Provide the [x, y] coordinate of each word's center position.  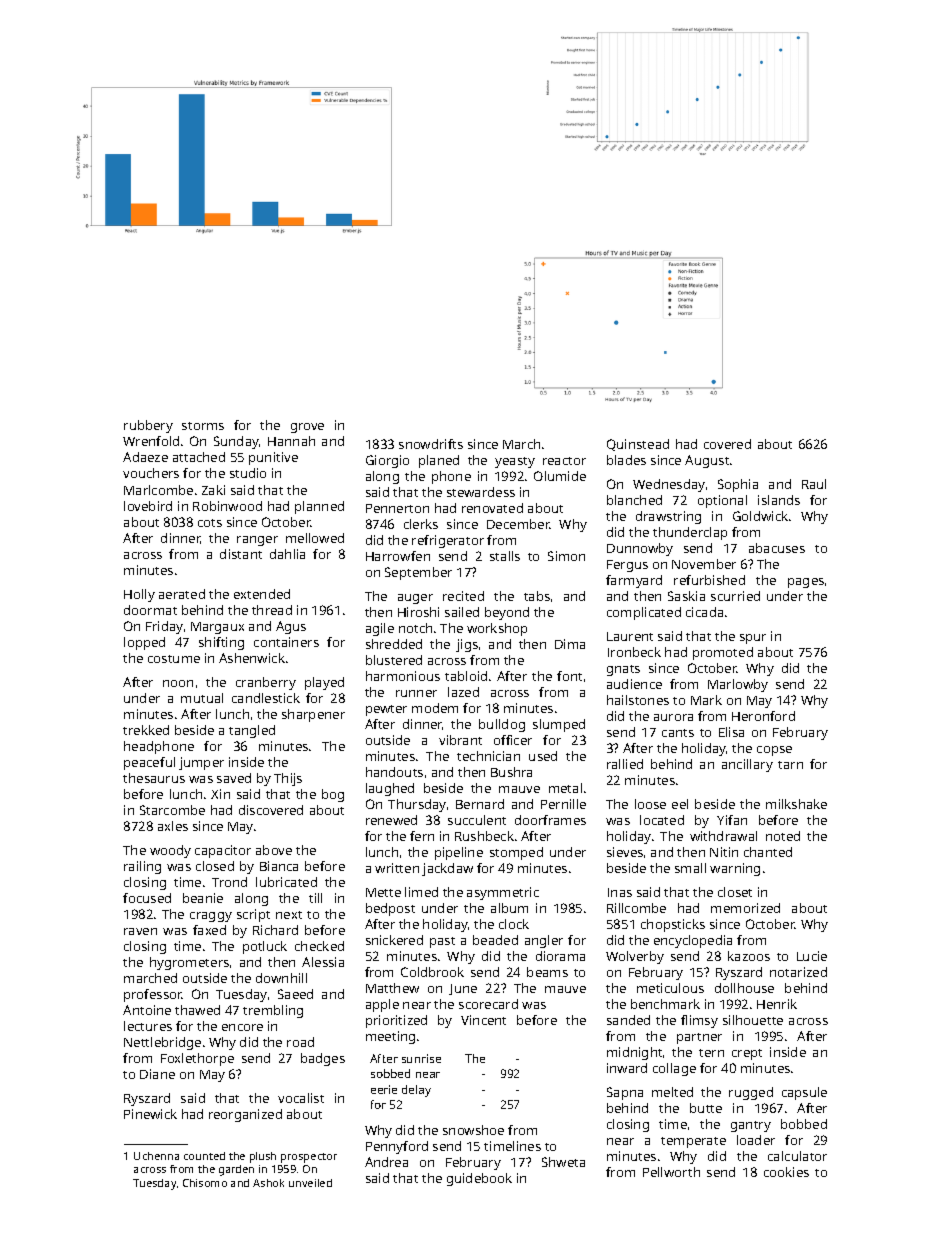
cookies [786, 1172]
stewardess [481, 492]
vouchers [151, 473]
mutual [202, 698]
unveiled [310, 1183]
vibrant [460, 740]
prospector [309, 1158]
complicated [644, 613]
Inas [620, 892]
